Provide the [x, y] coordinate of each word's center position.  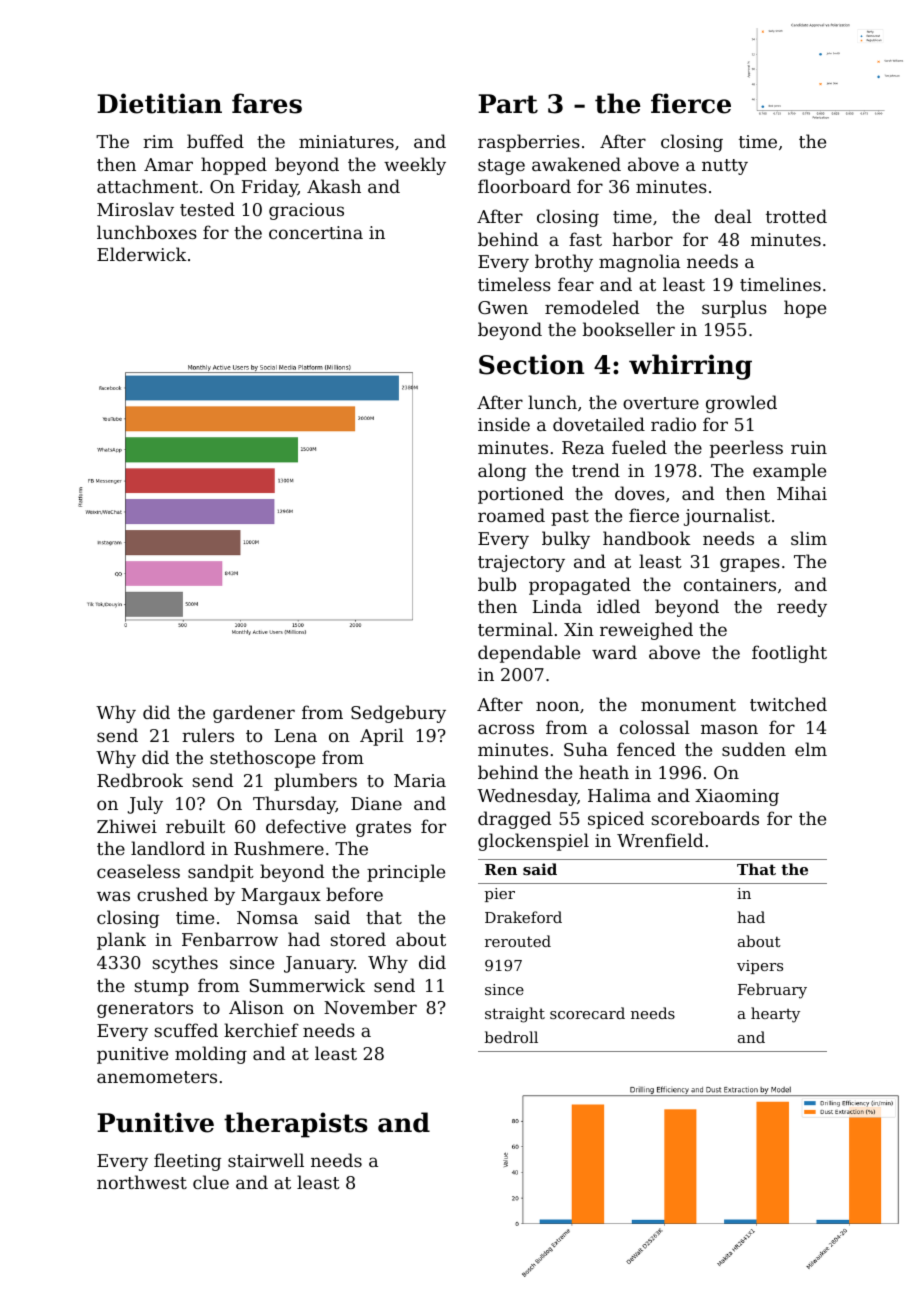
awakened [576, 164]
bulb [497, 584]
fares [267, 103]
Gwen [503, 307]
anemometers [157, 1077]
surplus [734, 309]
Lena [296, 735]
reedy [802, 608]
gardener [254, 714]
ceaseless [138, 871]
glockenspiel [533, 842]
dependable [529, 654]
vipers [760, 967]
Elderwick [142, 254]
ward [614, 652]
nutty [725, 167]
